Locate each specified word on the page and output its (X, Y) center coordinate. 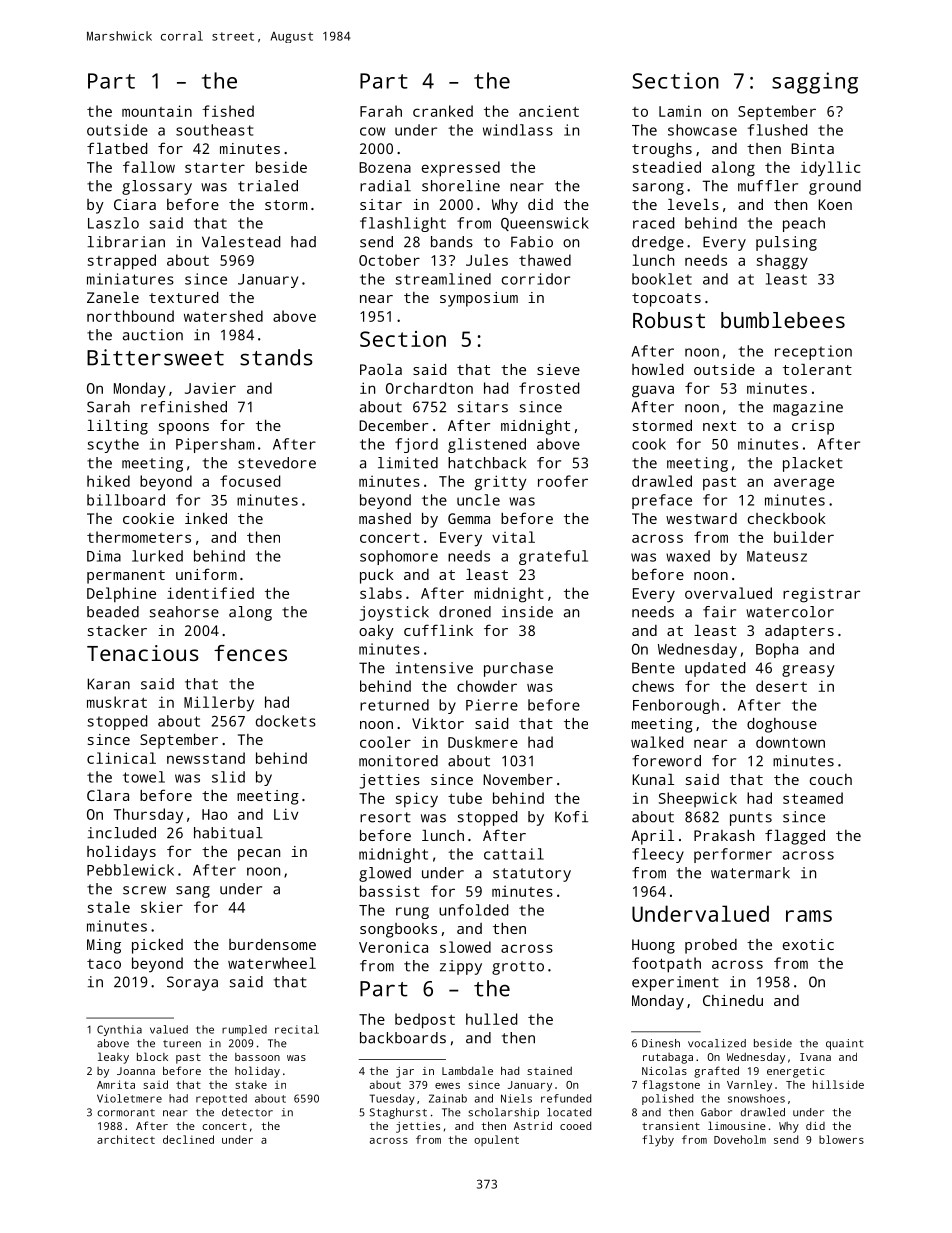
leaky (113, 1058)
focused (250, 481)
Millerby (219, 704)
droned (465, 612)
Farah (381, 111)
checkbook (786, 518)
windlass (518, 130)
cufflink (438, 630)
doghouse (782, 725)
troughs (662, 150)
